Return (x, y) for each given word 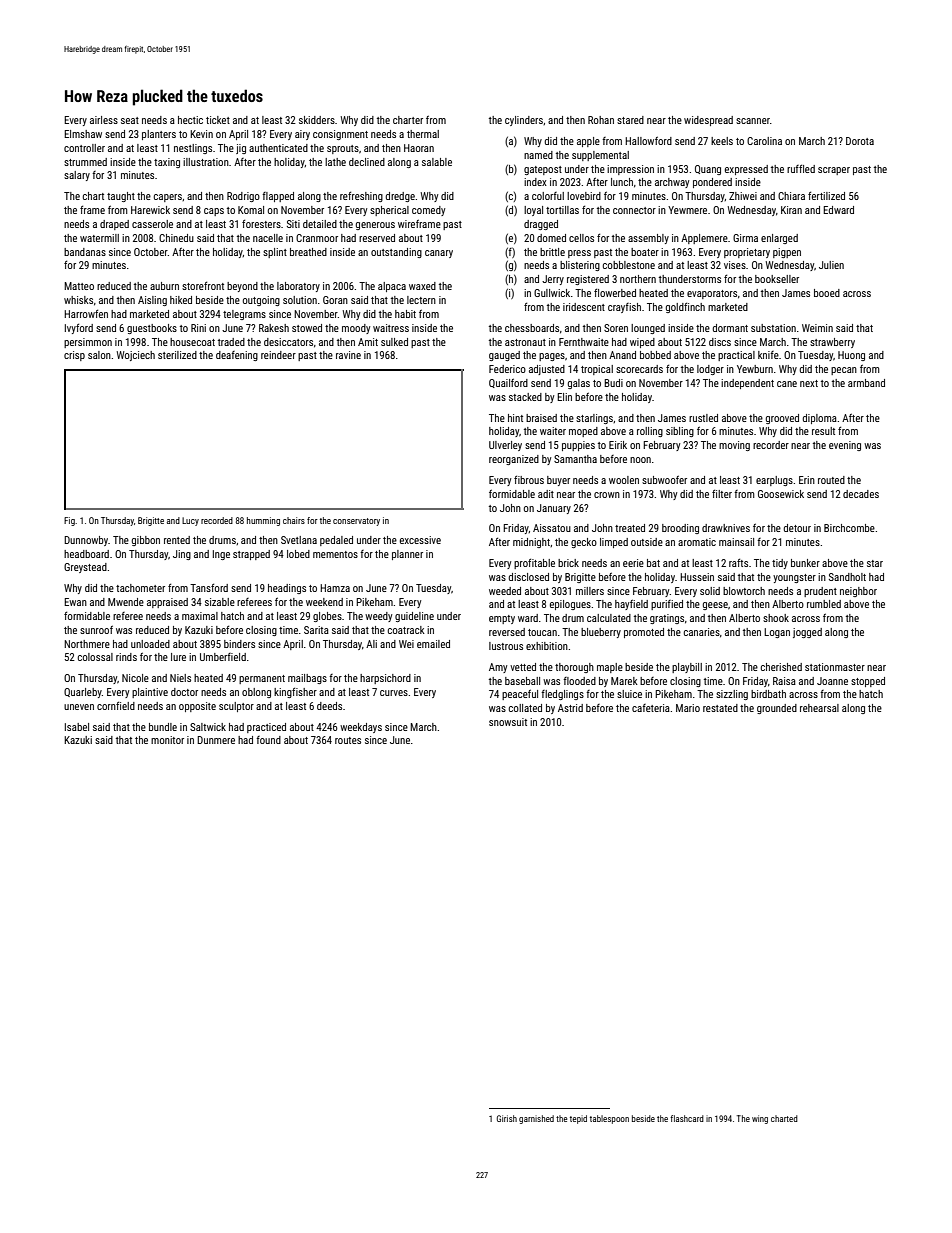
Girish (507, 1118)
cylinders (524, 121)
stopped (868, 682)
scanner (753, 121)
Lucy (190, 521)
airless (104, 120)
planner (407, 555)
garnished (536, 1119)
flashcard (687, 1118)
